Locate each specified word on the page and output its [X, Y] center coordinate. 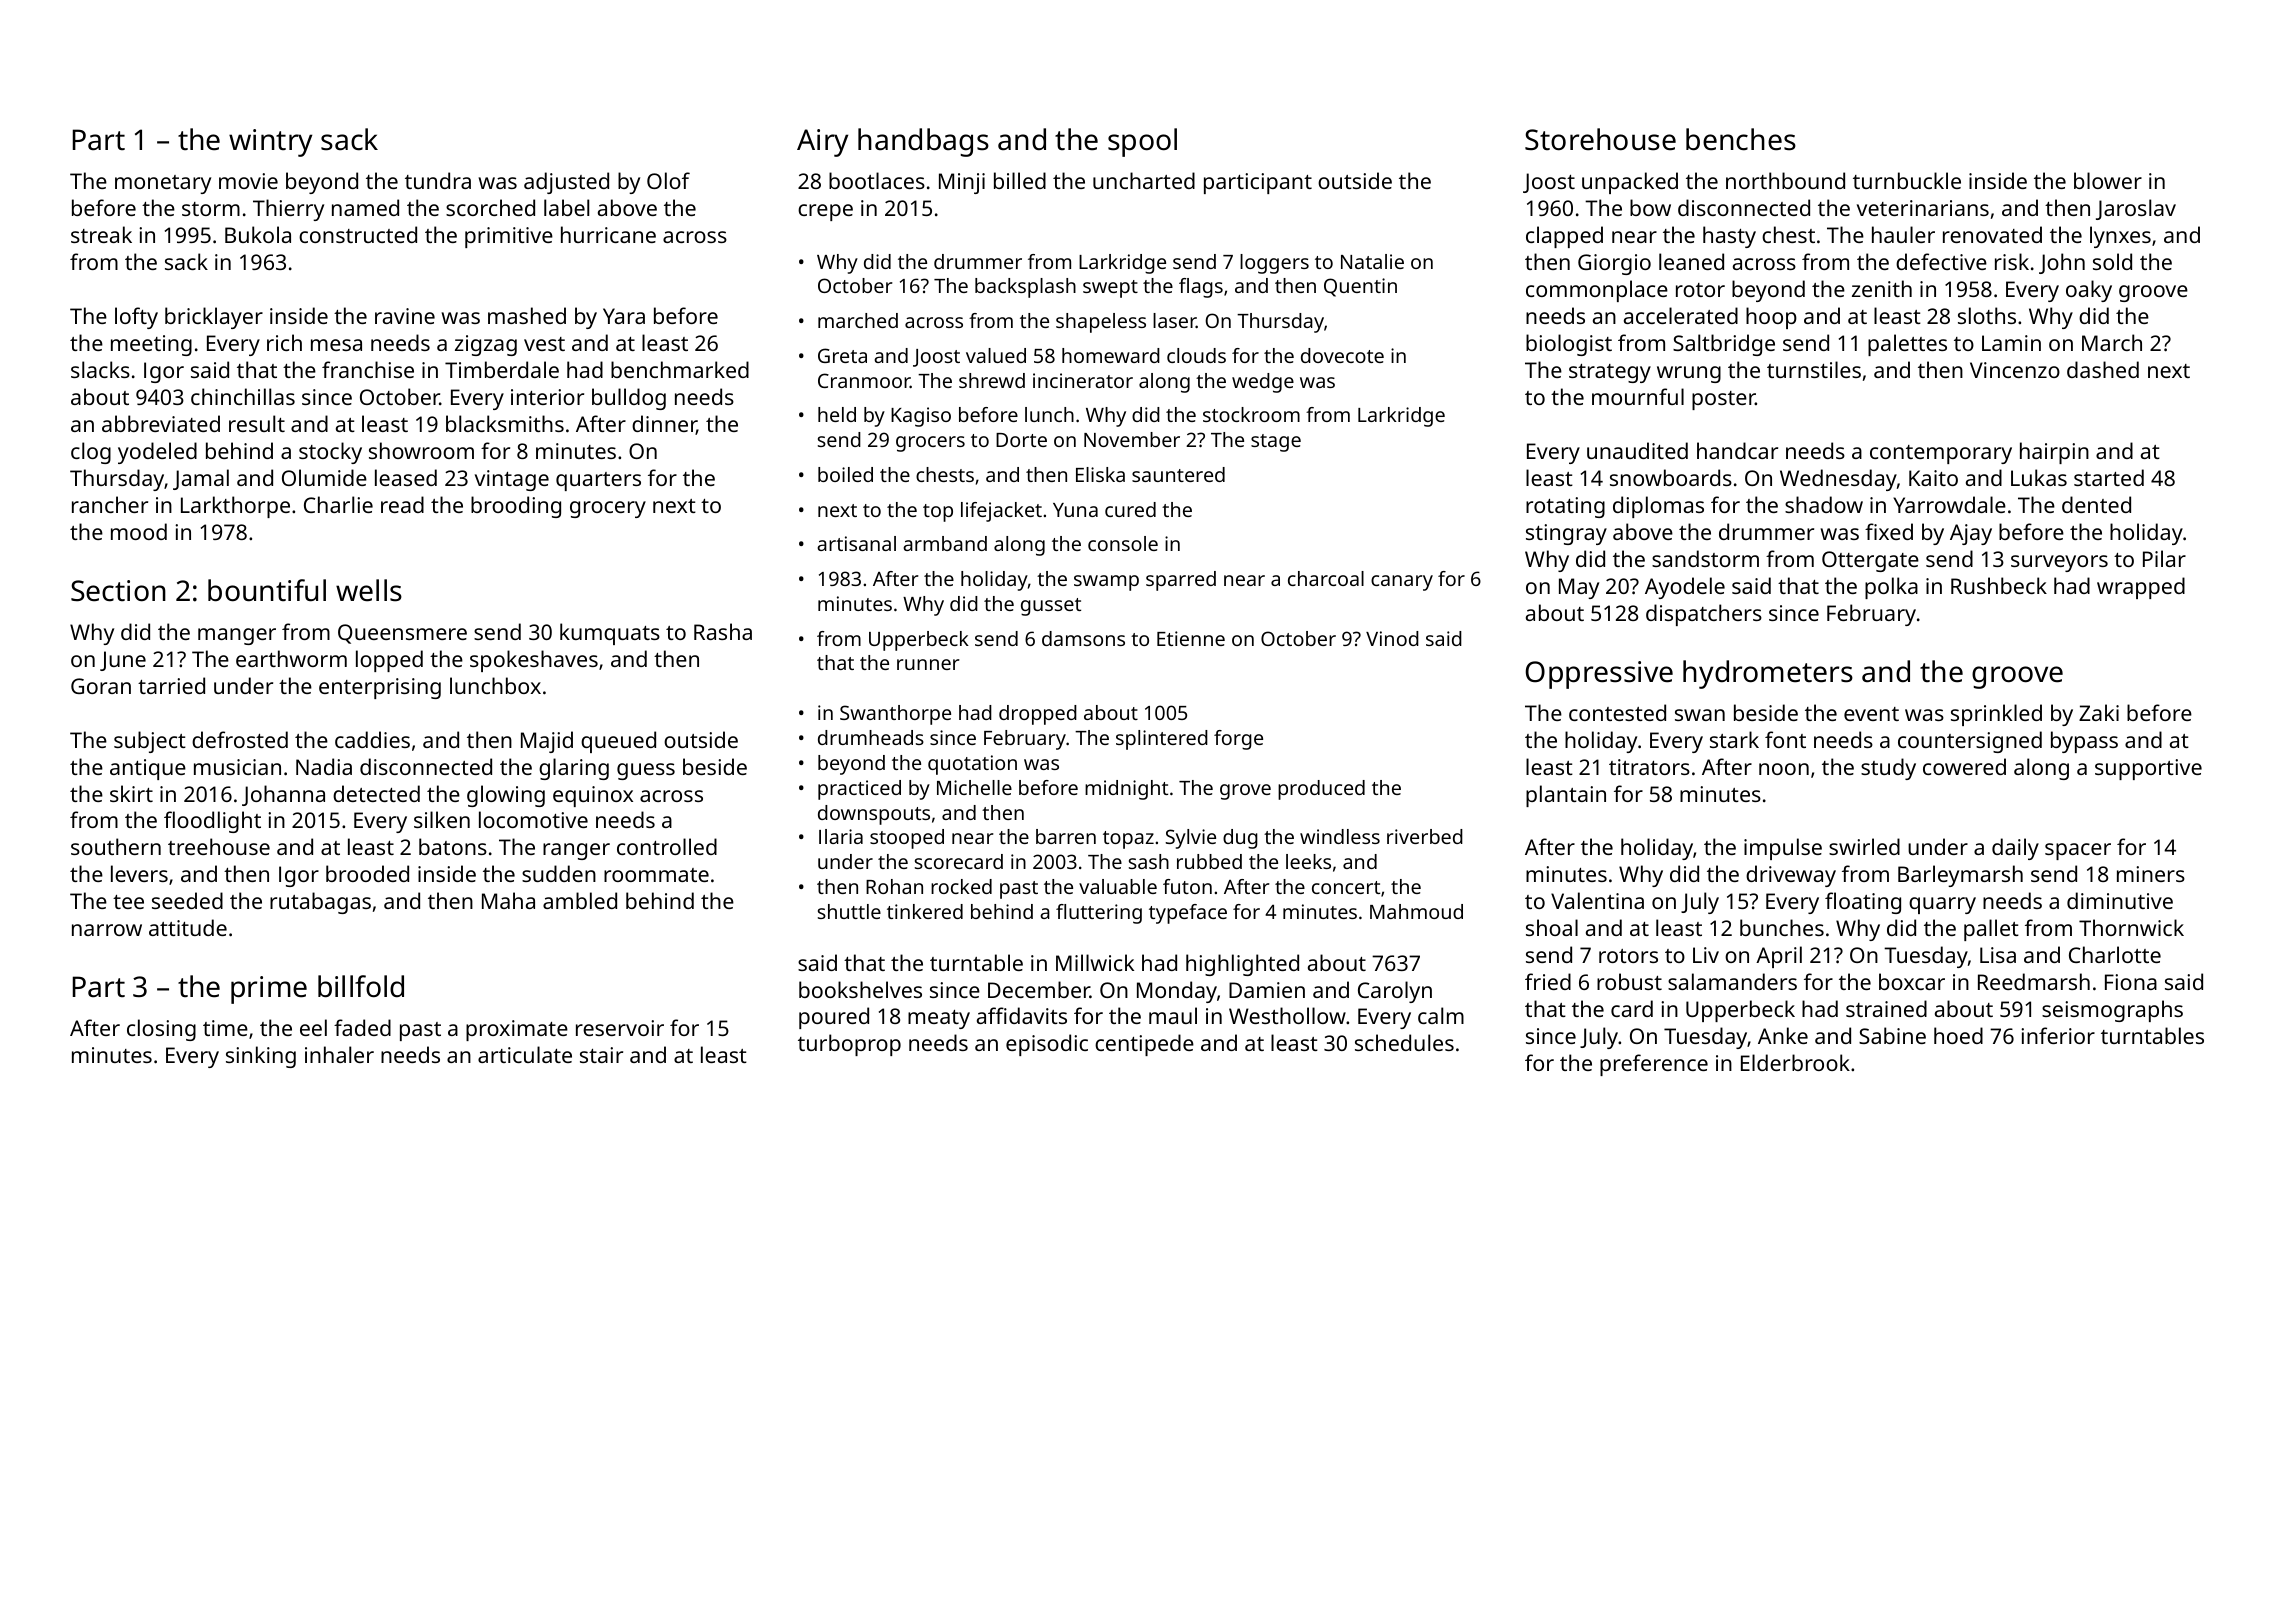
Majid [547, 742]
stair [601, 1055]
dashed [2103, 369]
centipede [1144, 1045]
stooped [907, 839]
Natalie [1372, 261]
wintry [270, 143]
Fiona [2131, 982]
